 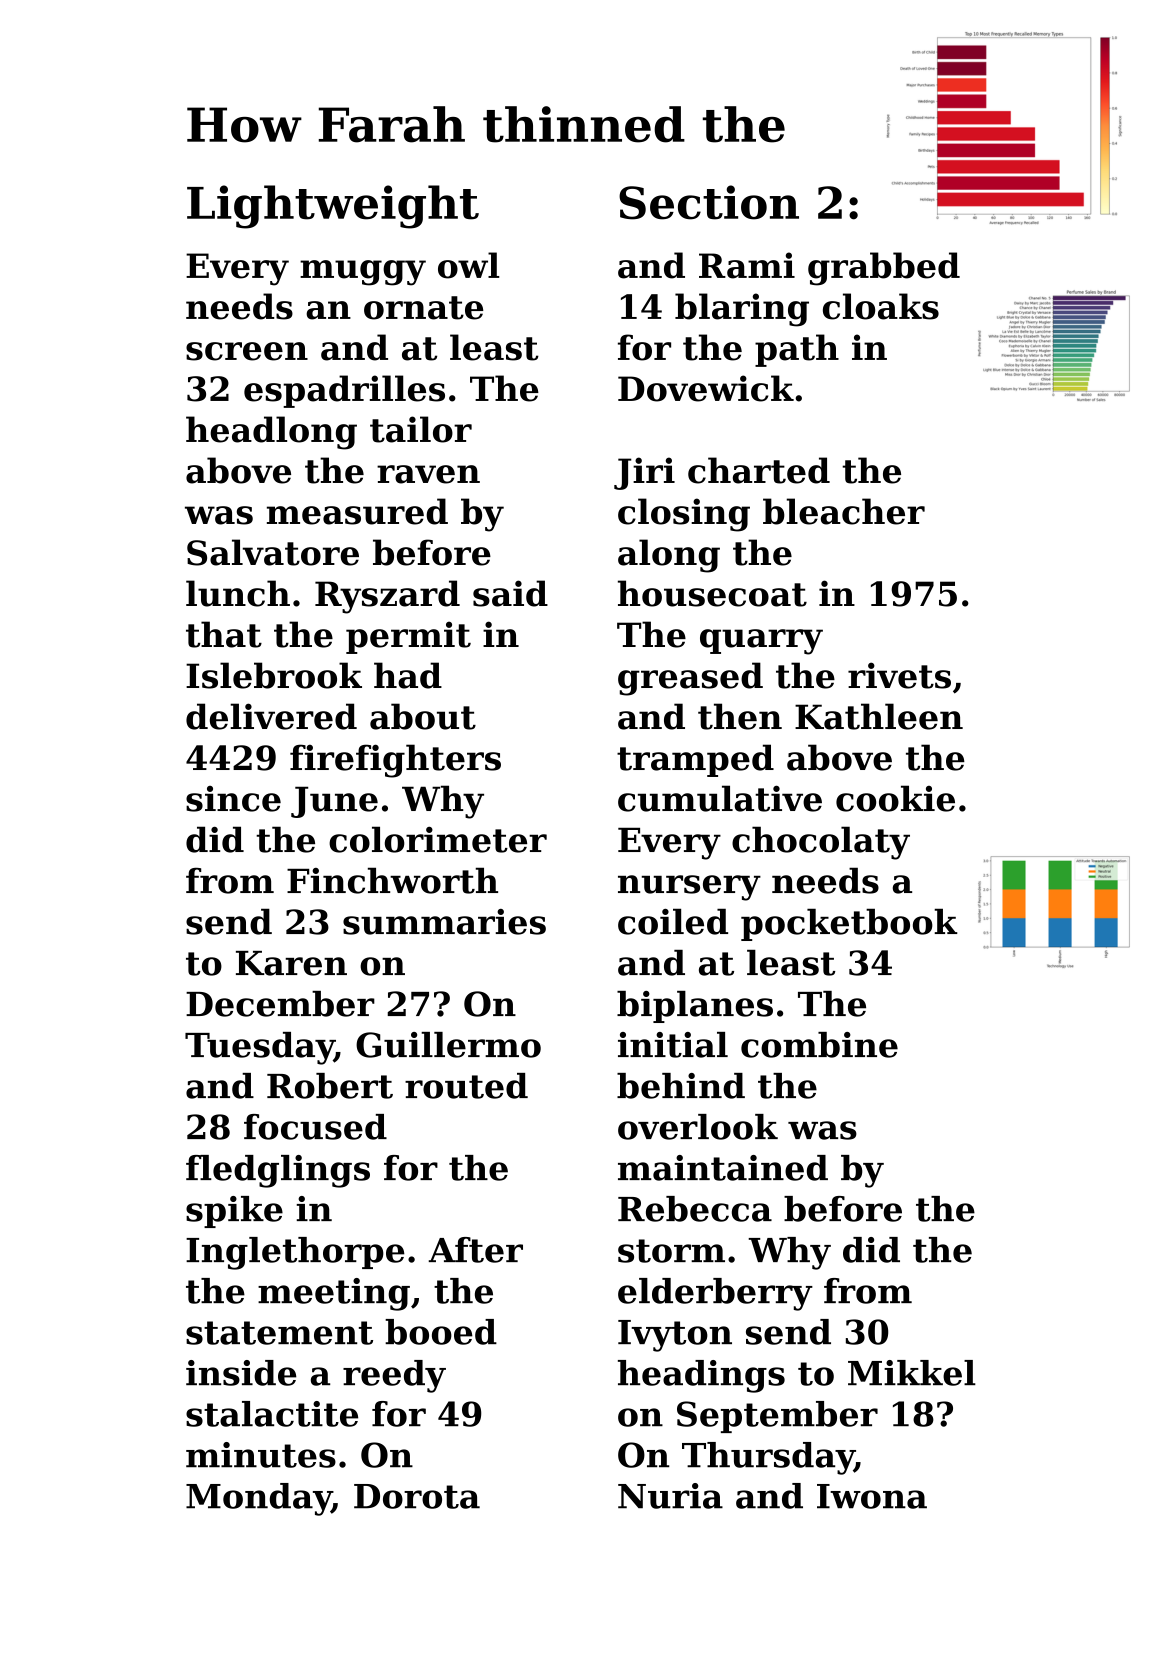 I want to click on Section, so click(x=709, y=202).
